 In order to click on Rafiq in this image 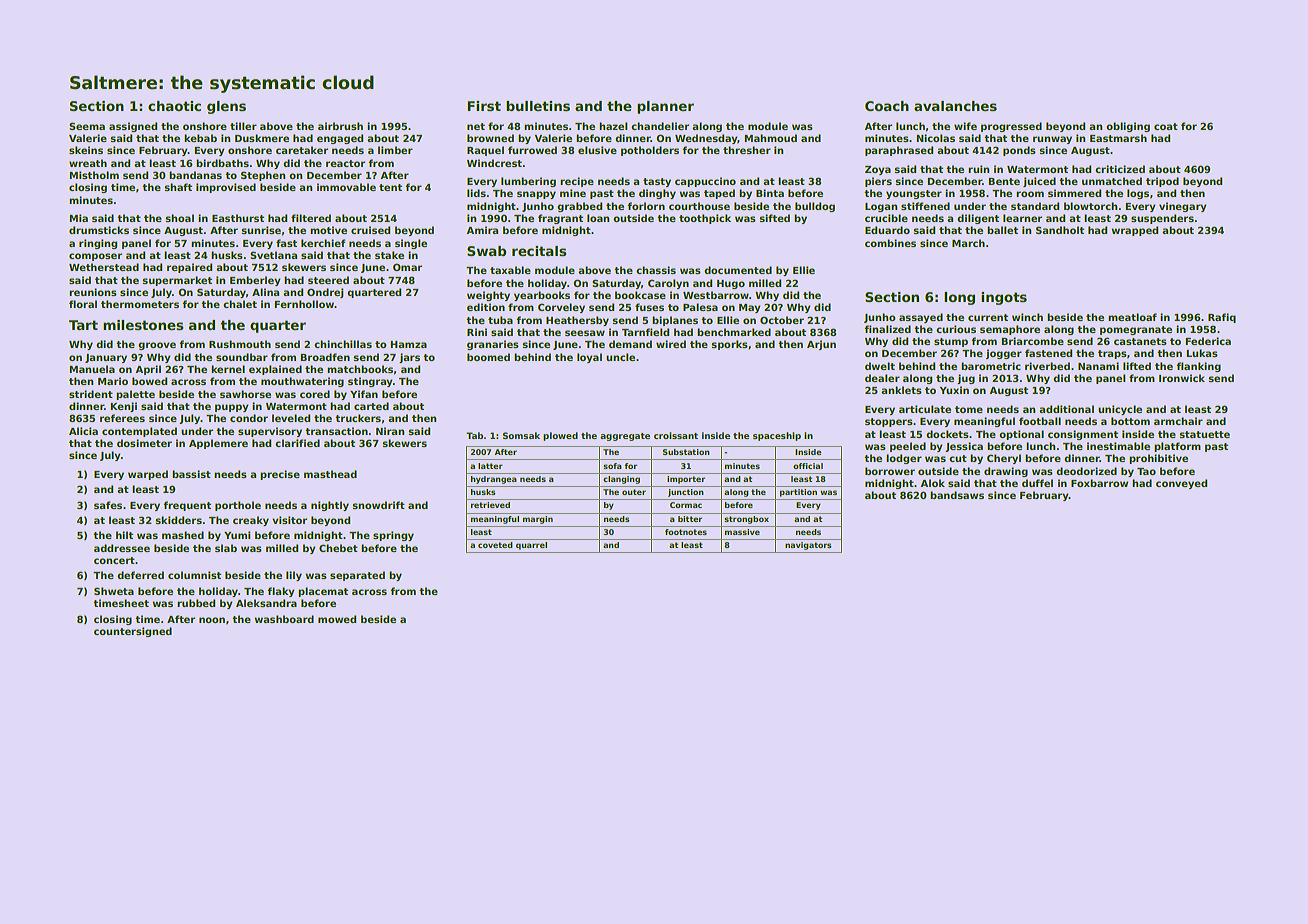, I will do `click(1222, 318)`.
